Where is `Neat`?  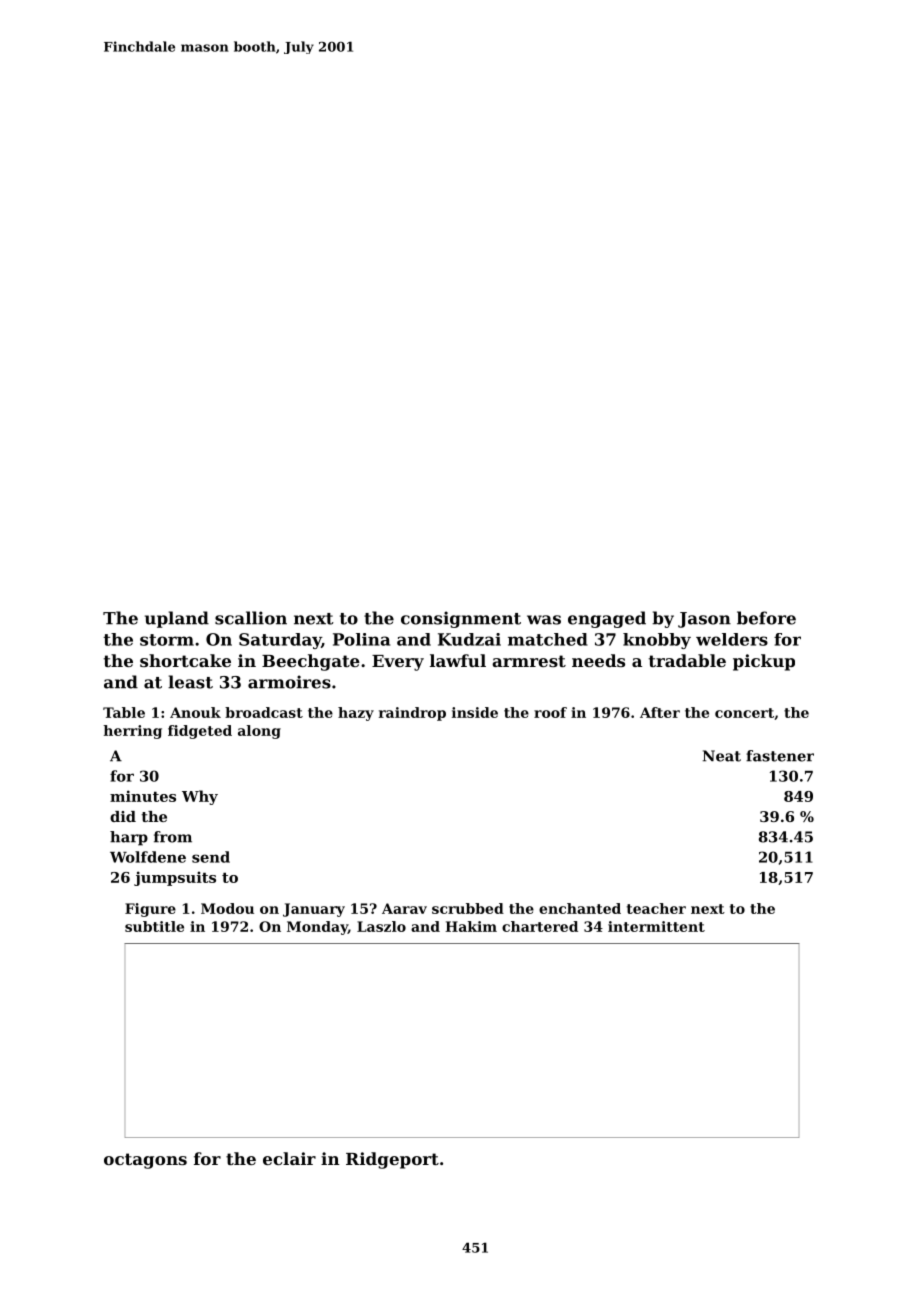
Neat is located at coordinates (722, 756).
